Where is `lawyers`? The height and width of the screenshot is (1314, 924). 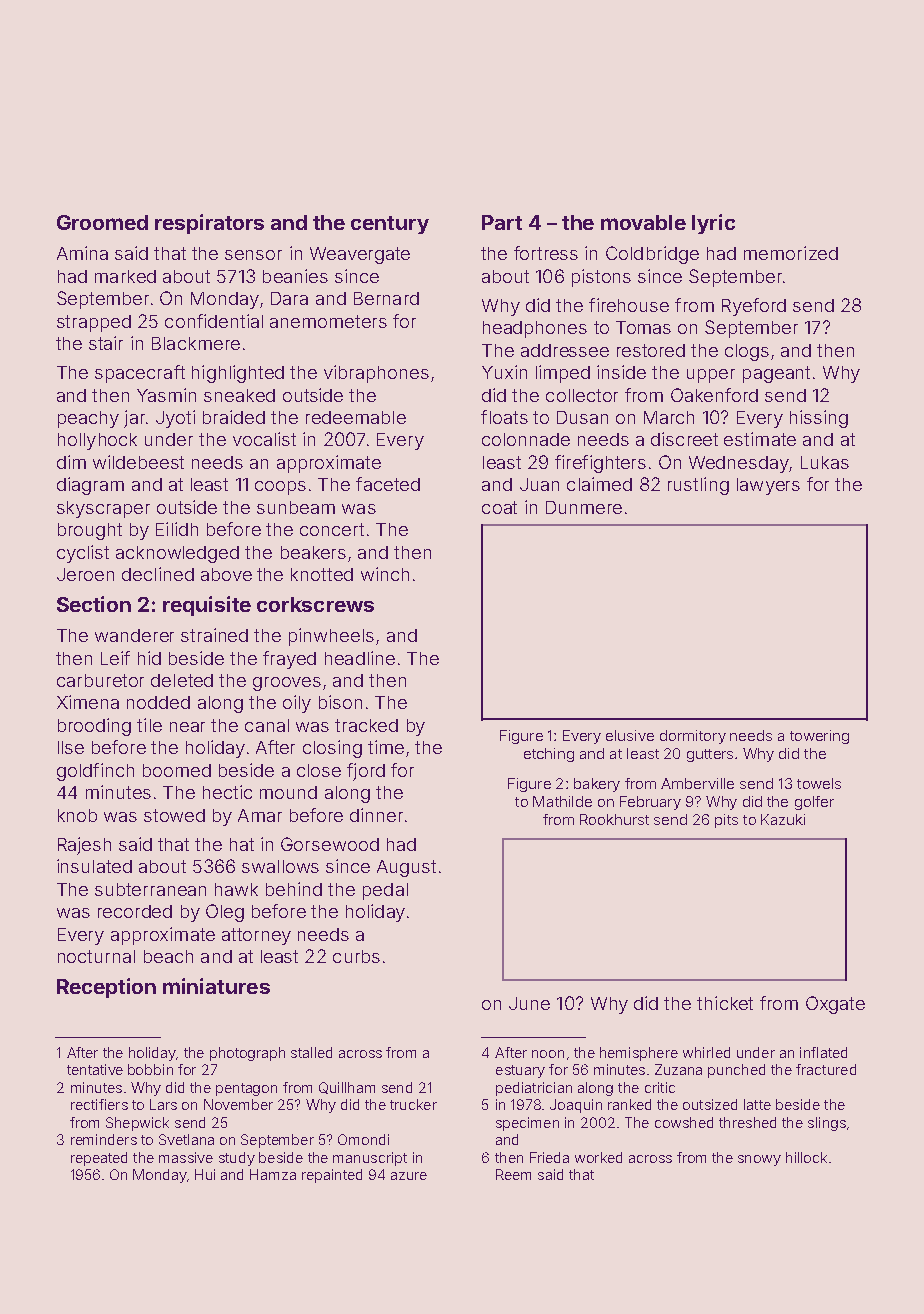
lawyers is located at coordinates (768, 486).
